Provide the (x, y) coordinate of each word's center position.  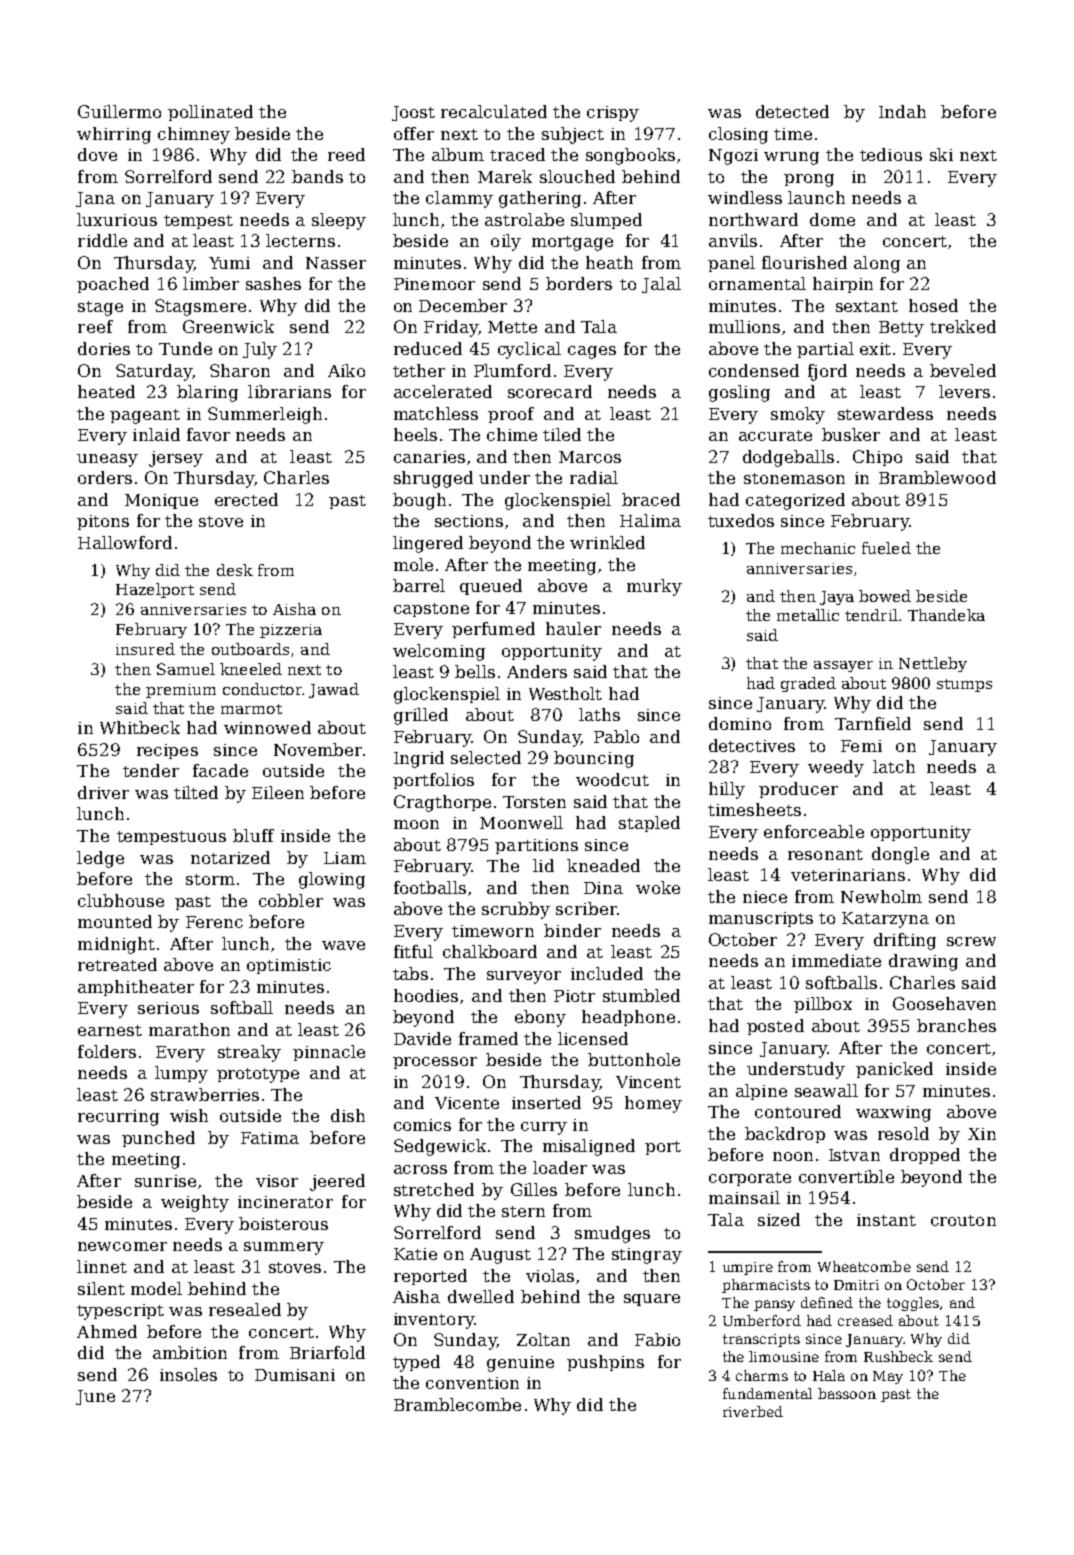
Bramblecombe (457, 1404)
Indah (902, 111)
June (95, 1397)
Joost (413, 113)
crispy (613, 114)
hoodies (426, 995)
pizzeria (291, 631)
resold (903, 1133)
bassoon (847, 1393)
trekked (963, 326)
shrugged (433, 479)
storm (210, 879)
